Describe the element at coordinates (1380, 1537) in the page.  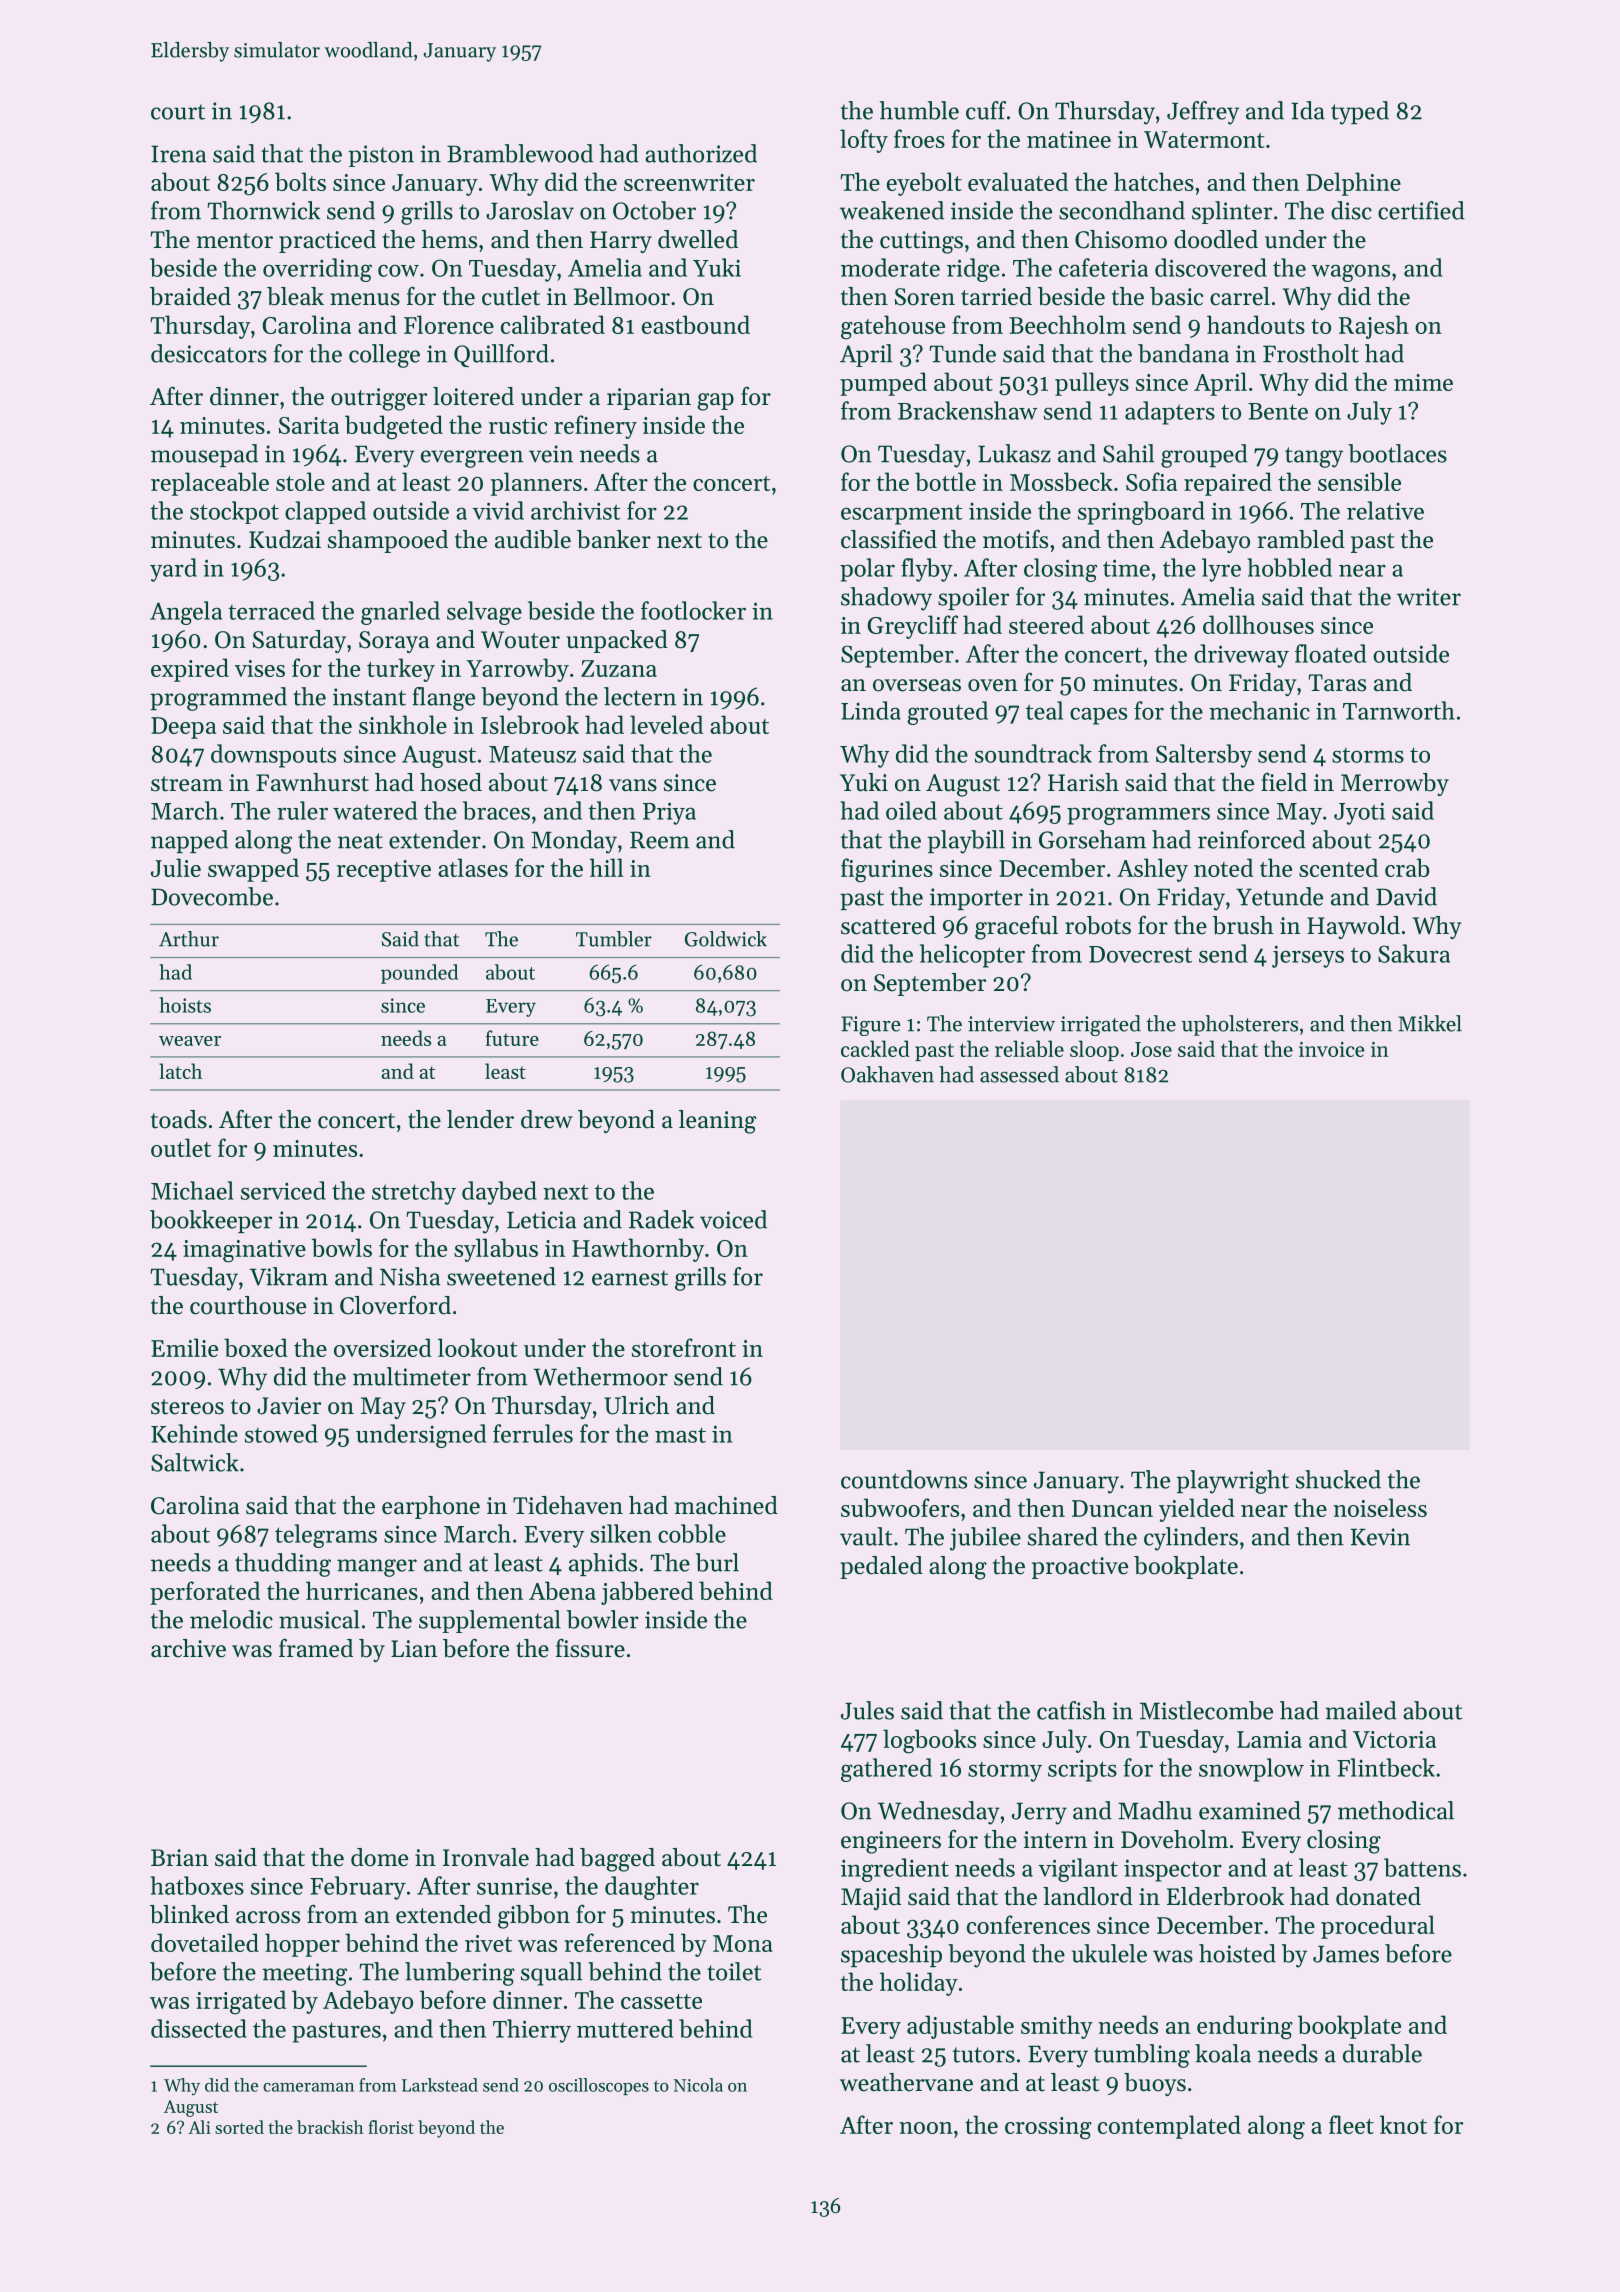
I see `Kevin` at that location.
